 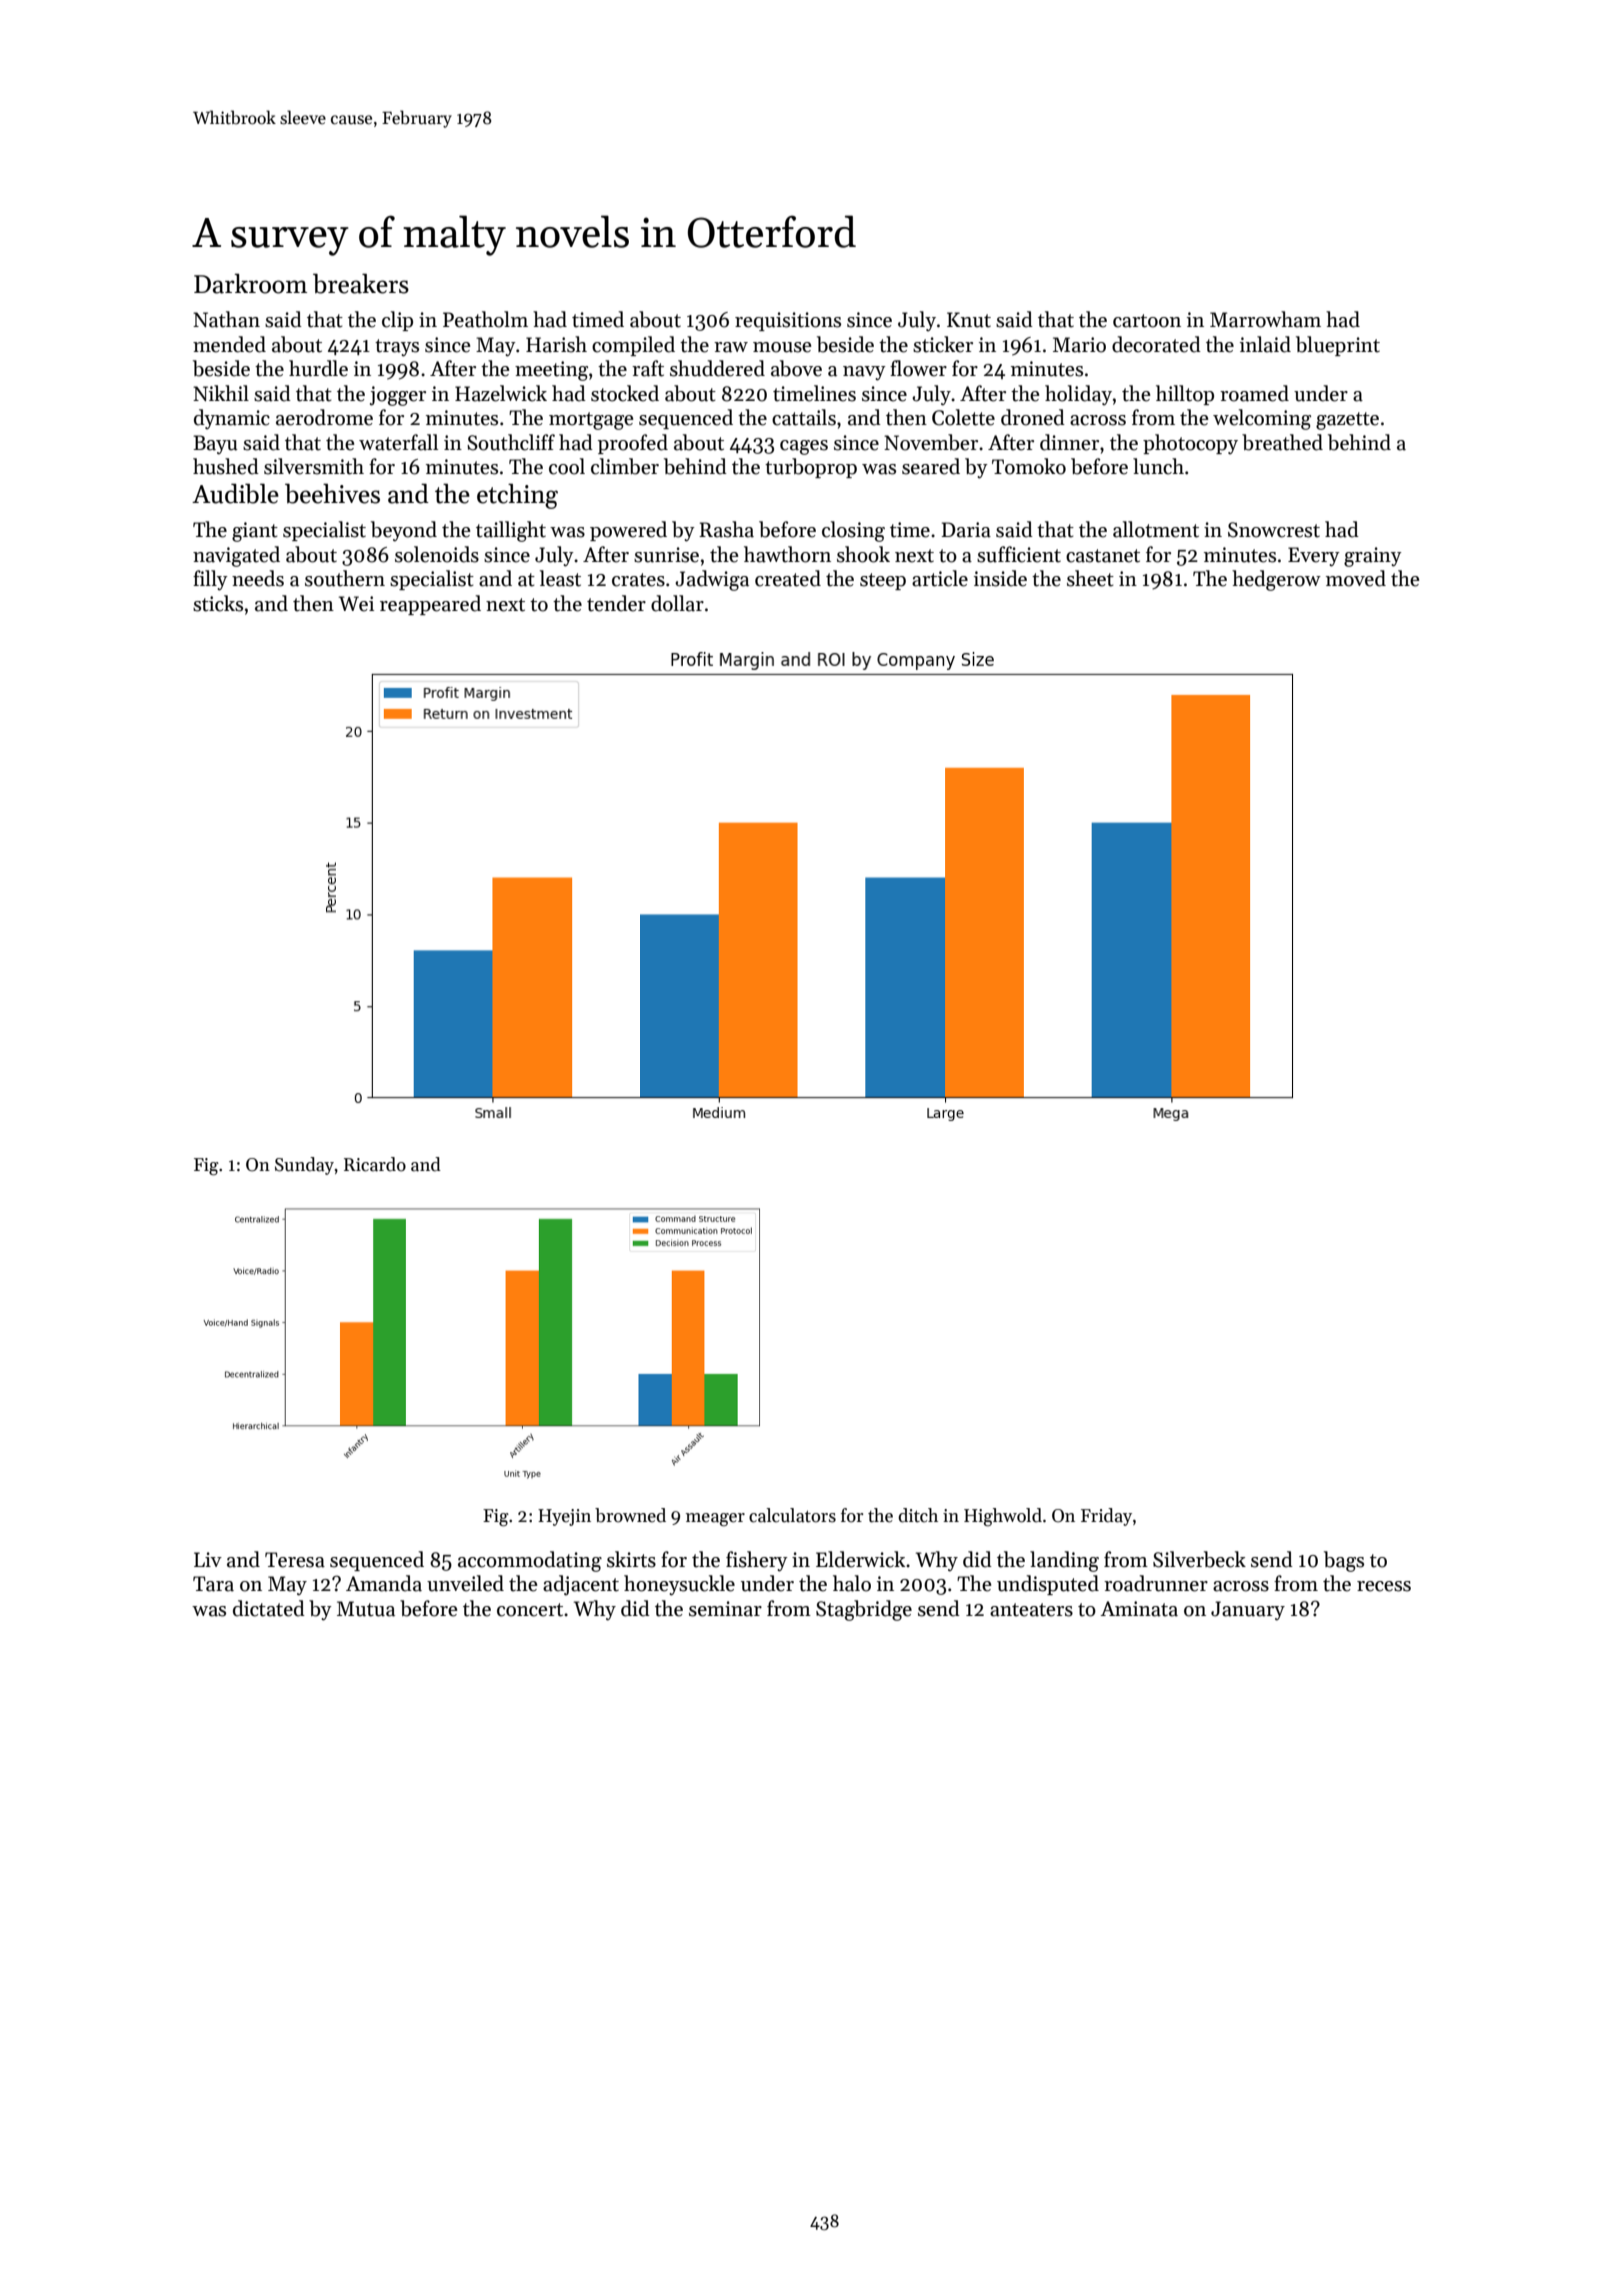 What do you see at coordinates (1003, 1517) in the screenshot?
I see `Highwold` at bounding box center [1003, 1517].
